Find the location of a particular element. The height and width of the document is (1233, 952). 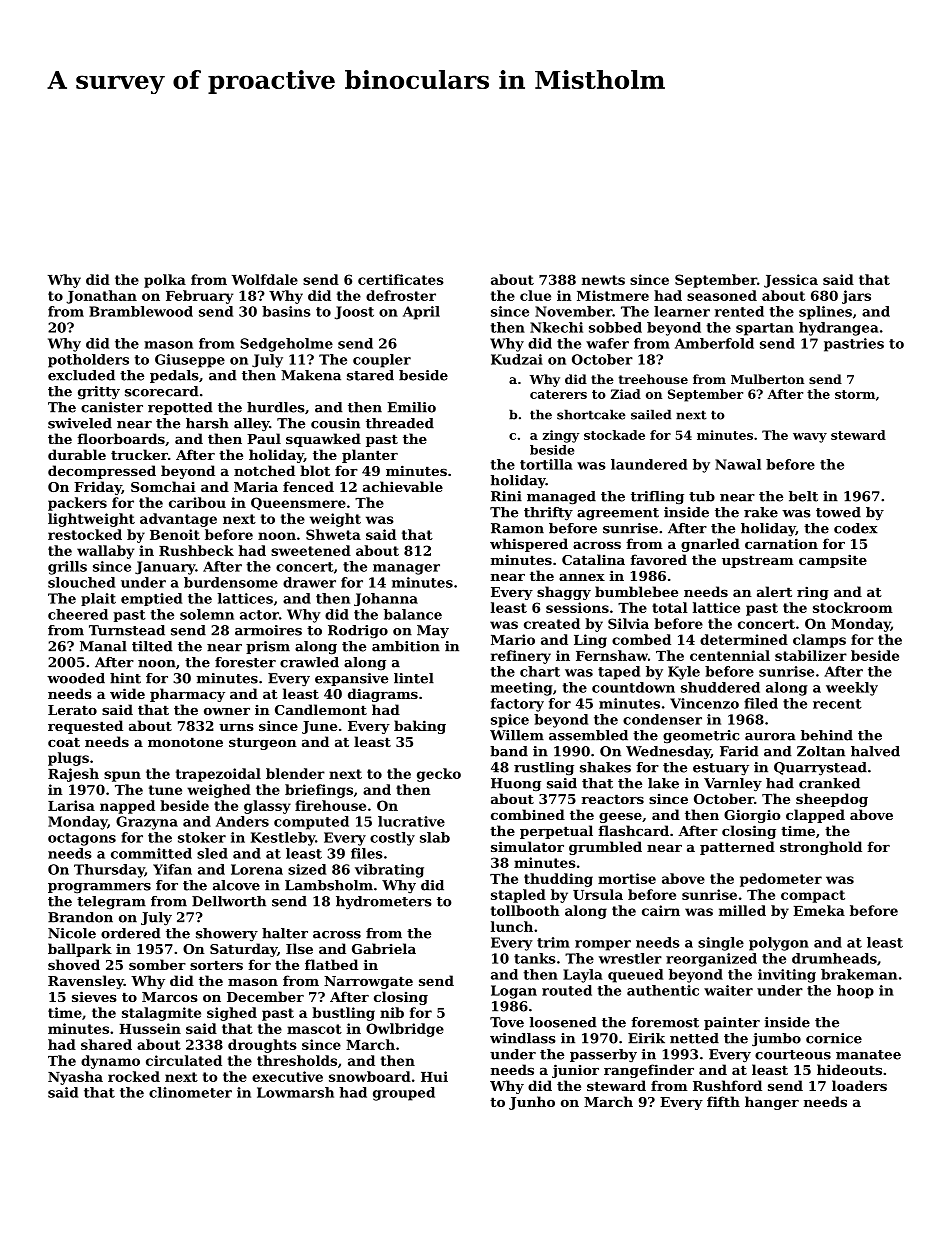

Amberfold is located at coordinates (714, 343).
